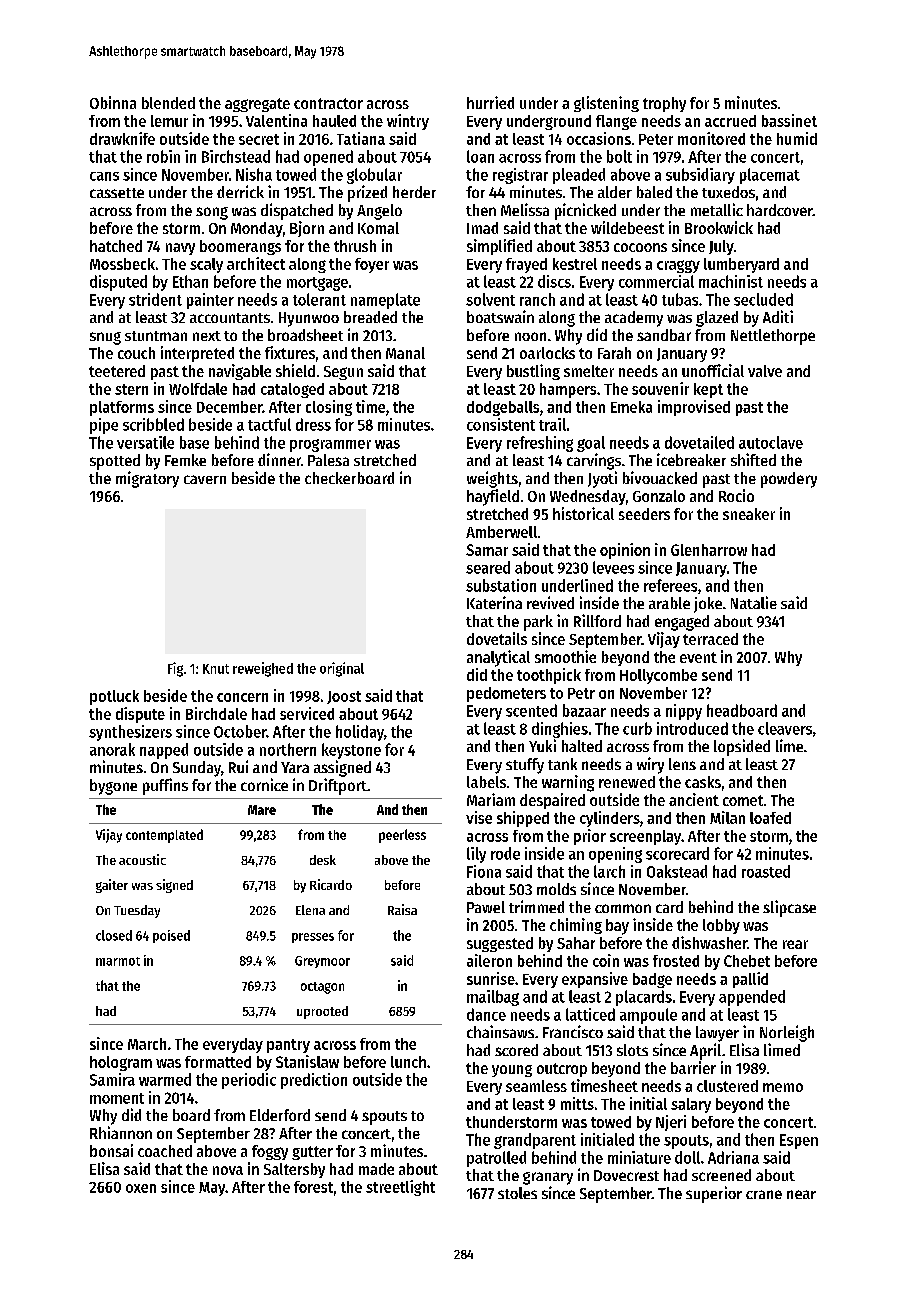 The width and height of the screenshot is (908, 1316). What do you see at coordinates (257, 105) in the screenshot?
I see `aggregate` at bounding box center [257, 105].
